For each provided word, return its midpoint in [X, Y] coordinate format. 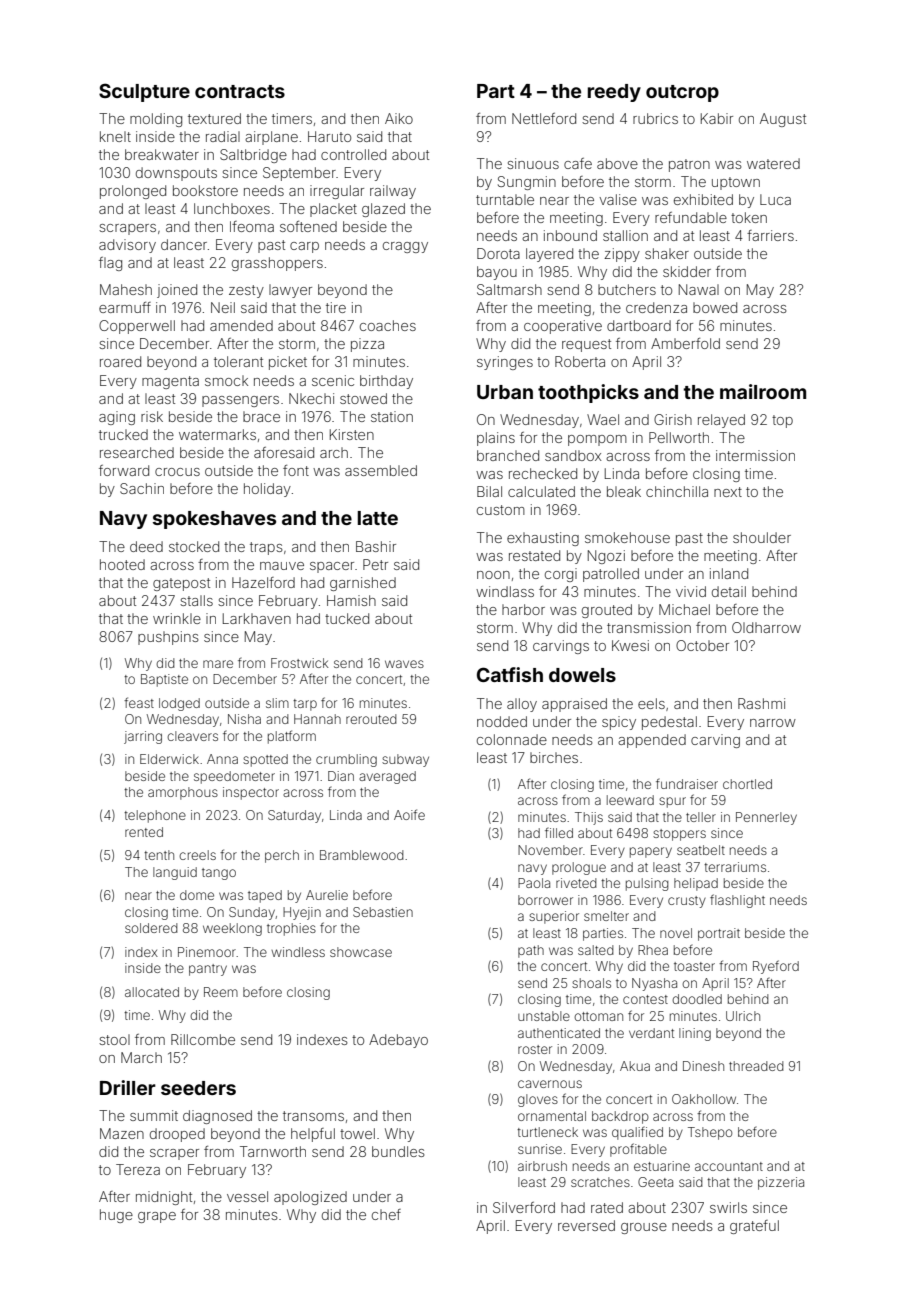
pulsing [647, 884]
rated [607, 1207]
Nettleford [544, 118]
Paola [534, 883]
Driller [128, 1087]
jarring [143, 737]
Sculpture [144, 92]
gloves [538, 1100]
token [749, 217]
